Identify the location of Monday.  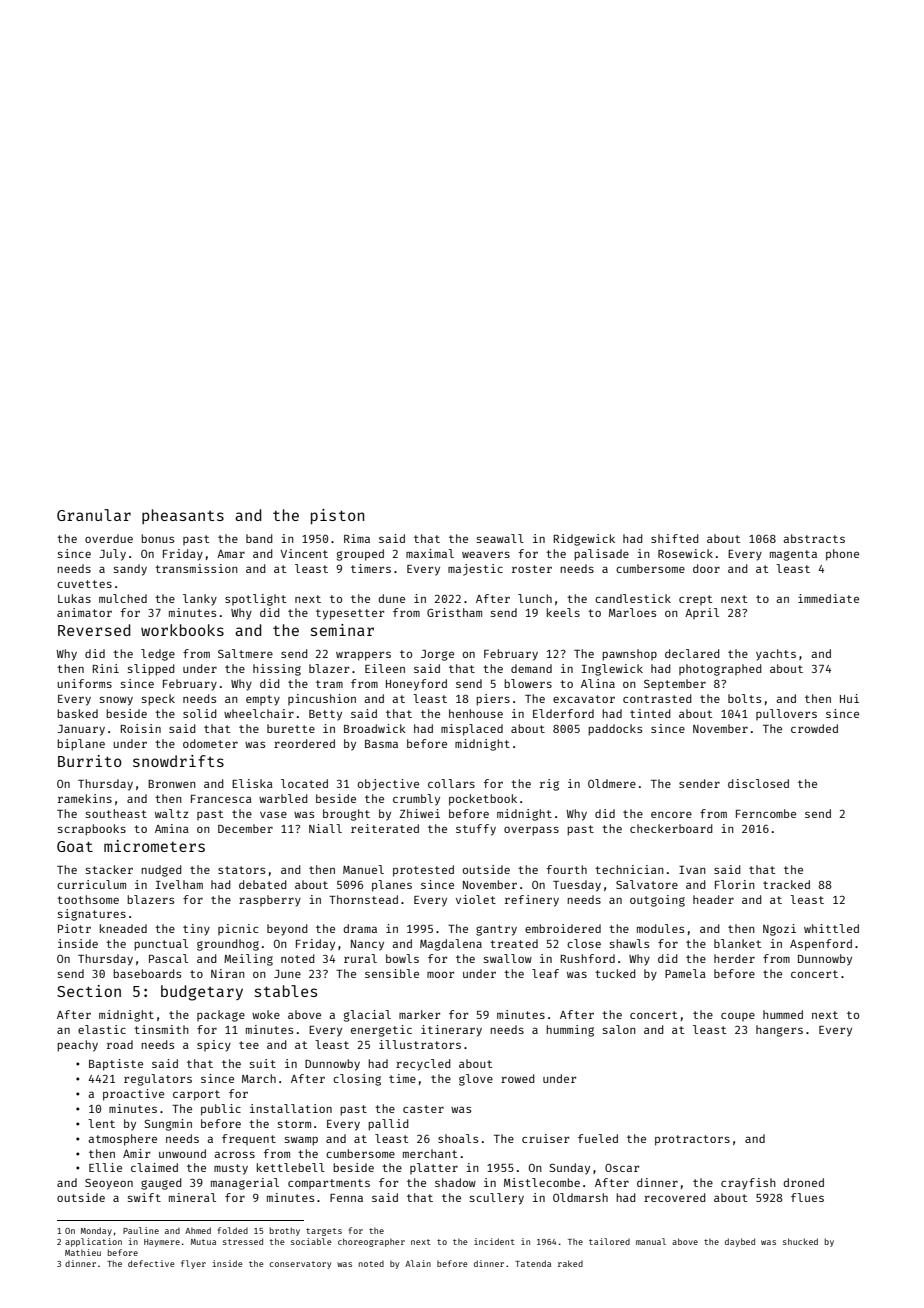
(96, 1231).
